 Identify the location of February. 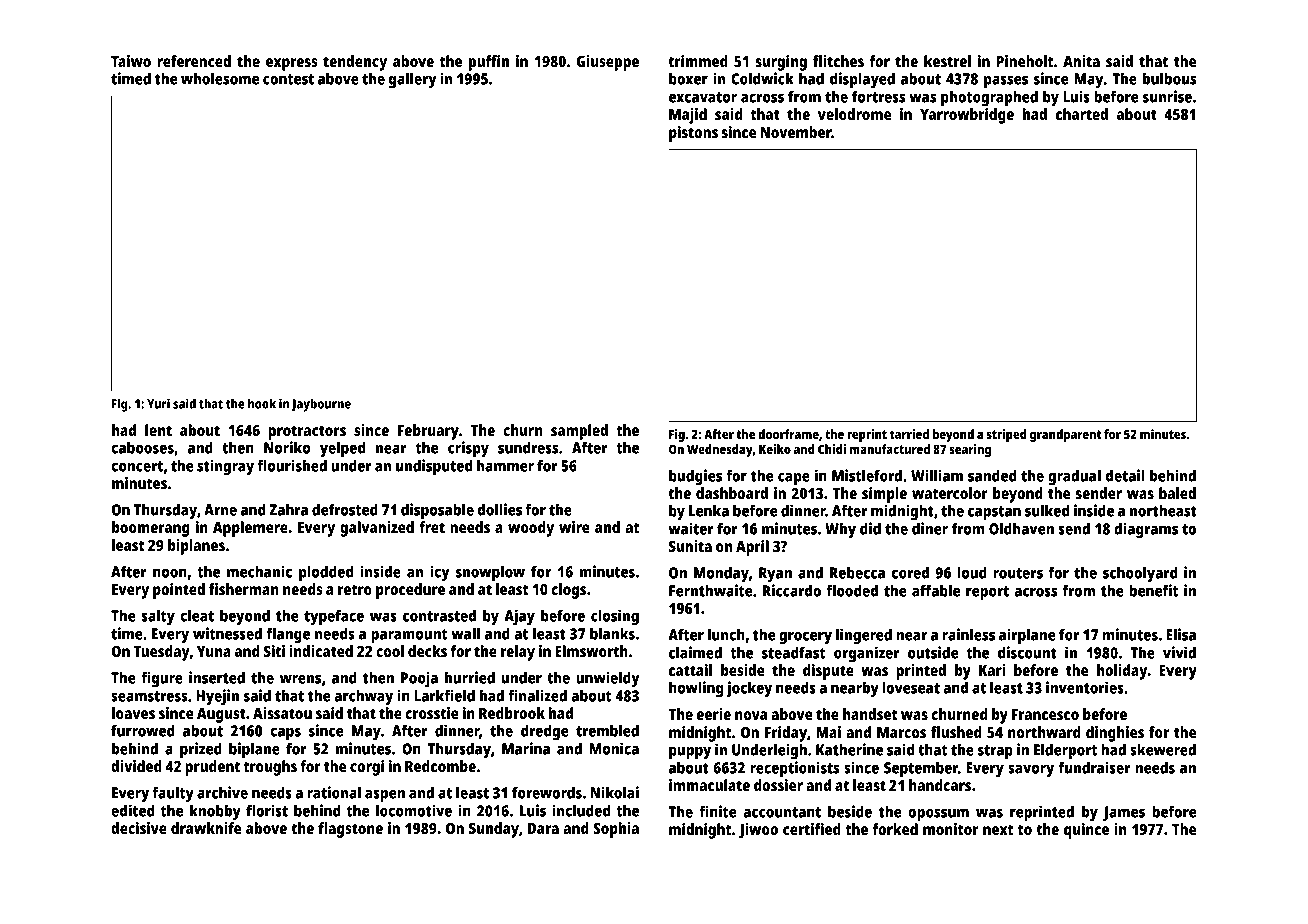
(428, 432).
